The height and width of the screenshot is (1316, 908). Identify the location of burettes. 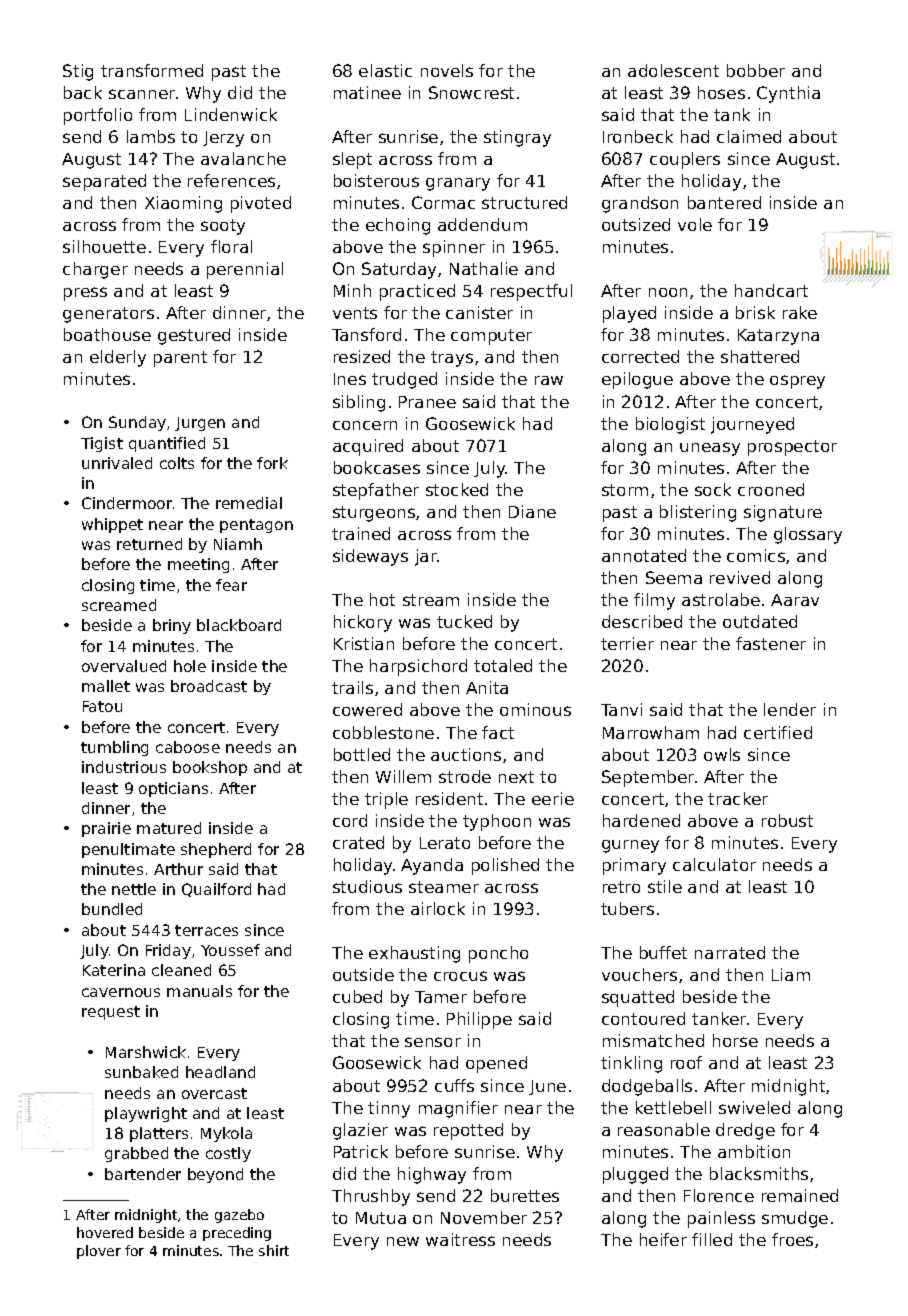
(525, 1195).
